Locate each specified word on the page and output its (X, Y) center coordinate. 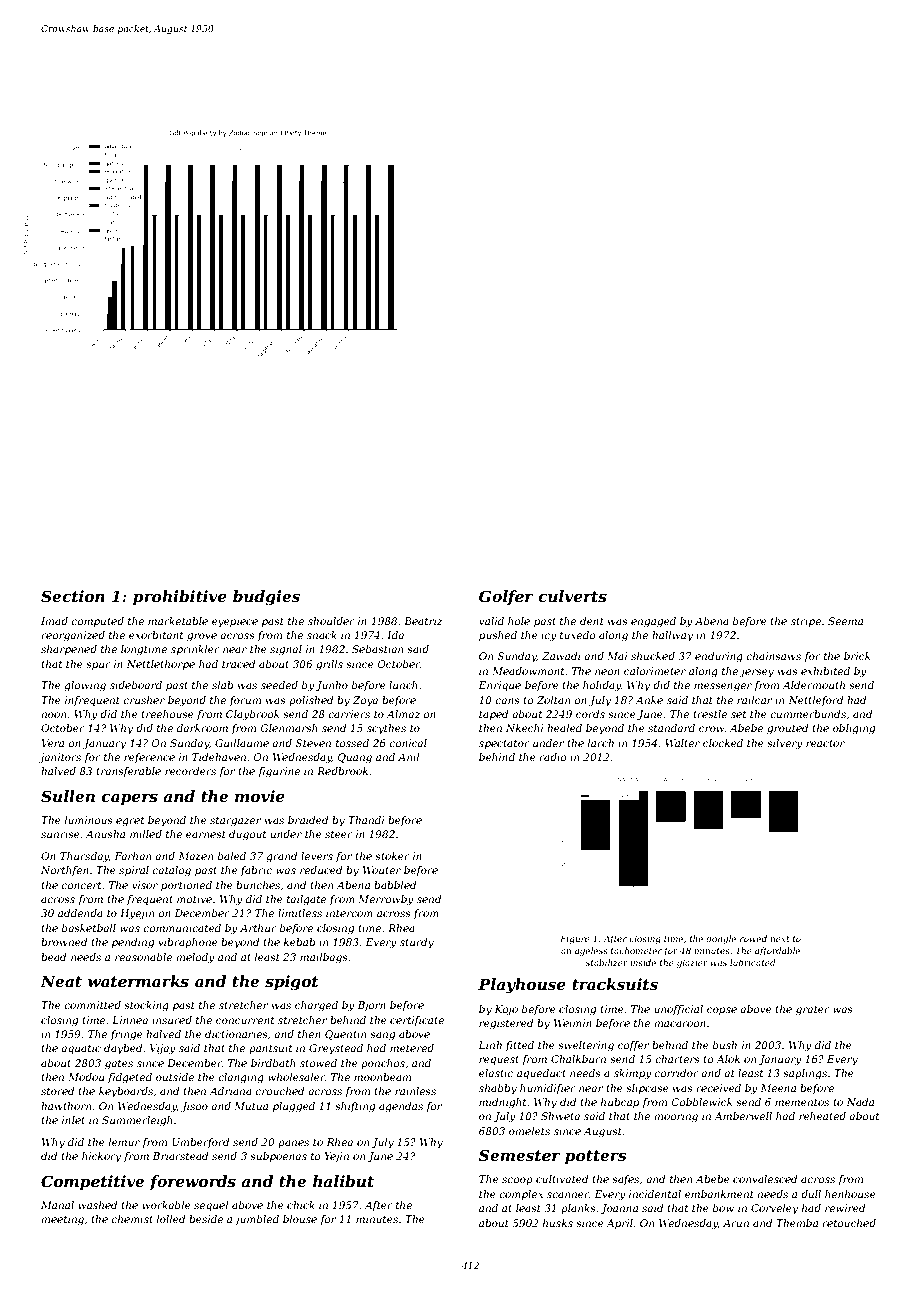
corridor (676, 1073)
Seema (845, 621)
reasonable (143, 957)
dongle (721, 939)
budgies (266, 598)
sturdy (417, 943)
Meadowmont (528, 671)
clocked (723, 743)
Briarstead (180, 1156)
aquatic (81, 1049)
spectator (504, 744)
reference (149, 758)
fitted (519, 1046)
